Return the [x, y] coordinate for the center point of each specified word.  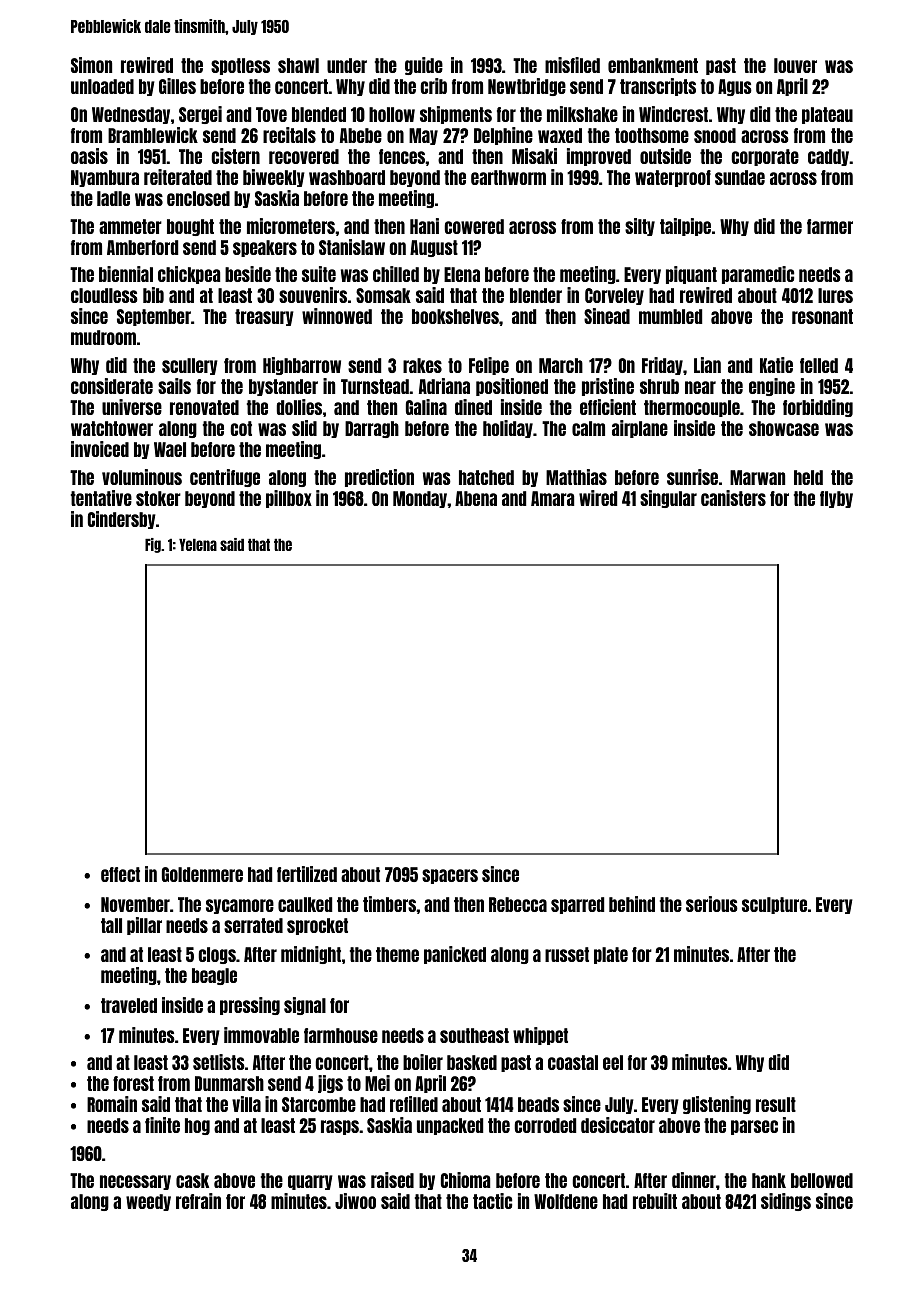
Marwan [757, 477]
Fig [153, 545]
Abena [476, 498]
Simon [91, 65]
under [347, 65]
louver [795, 65]
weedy [148, 1202]
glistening [717, 1105]
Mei [377, 1083]
